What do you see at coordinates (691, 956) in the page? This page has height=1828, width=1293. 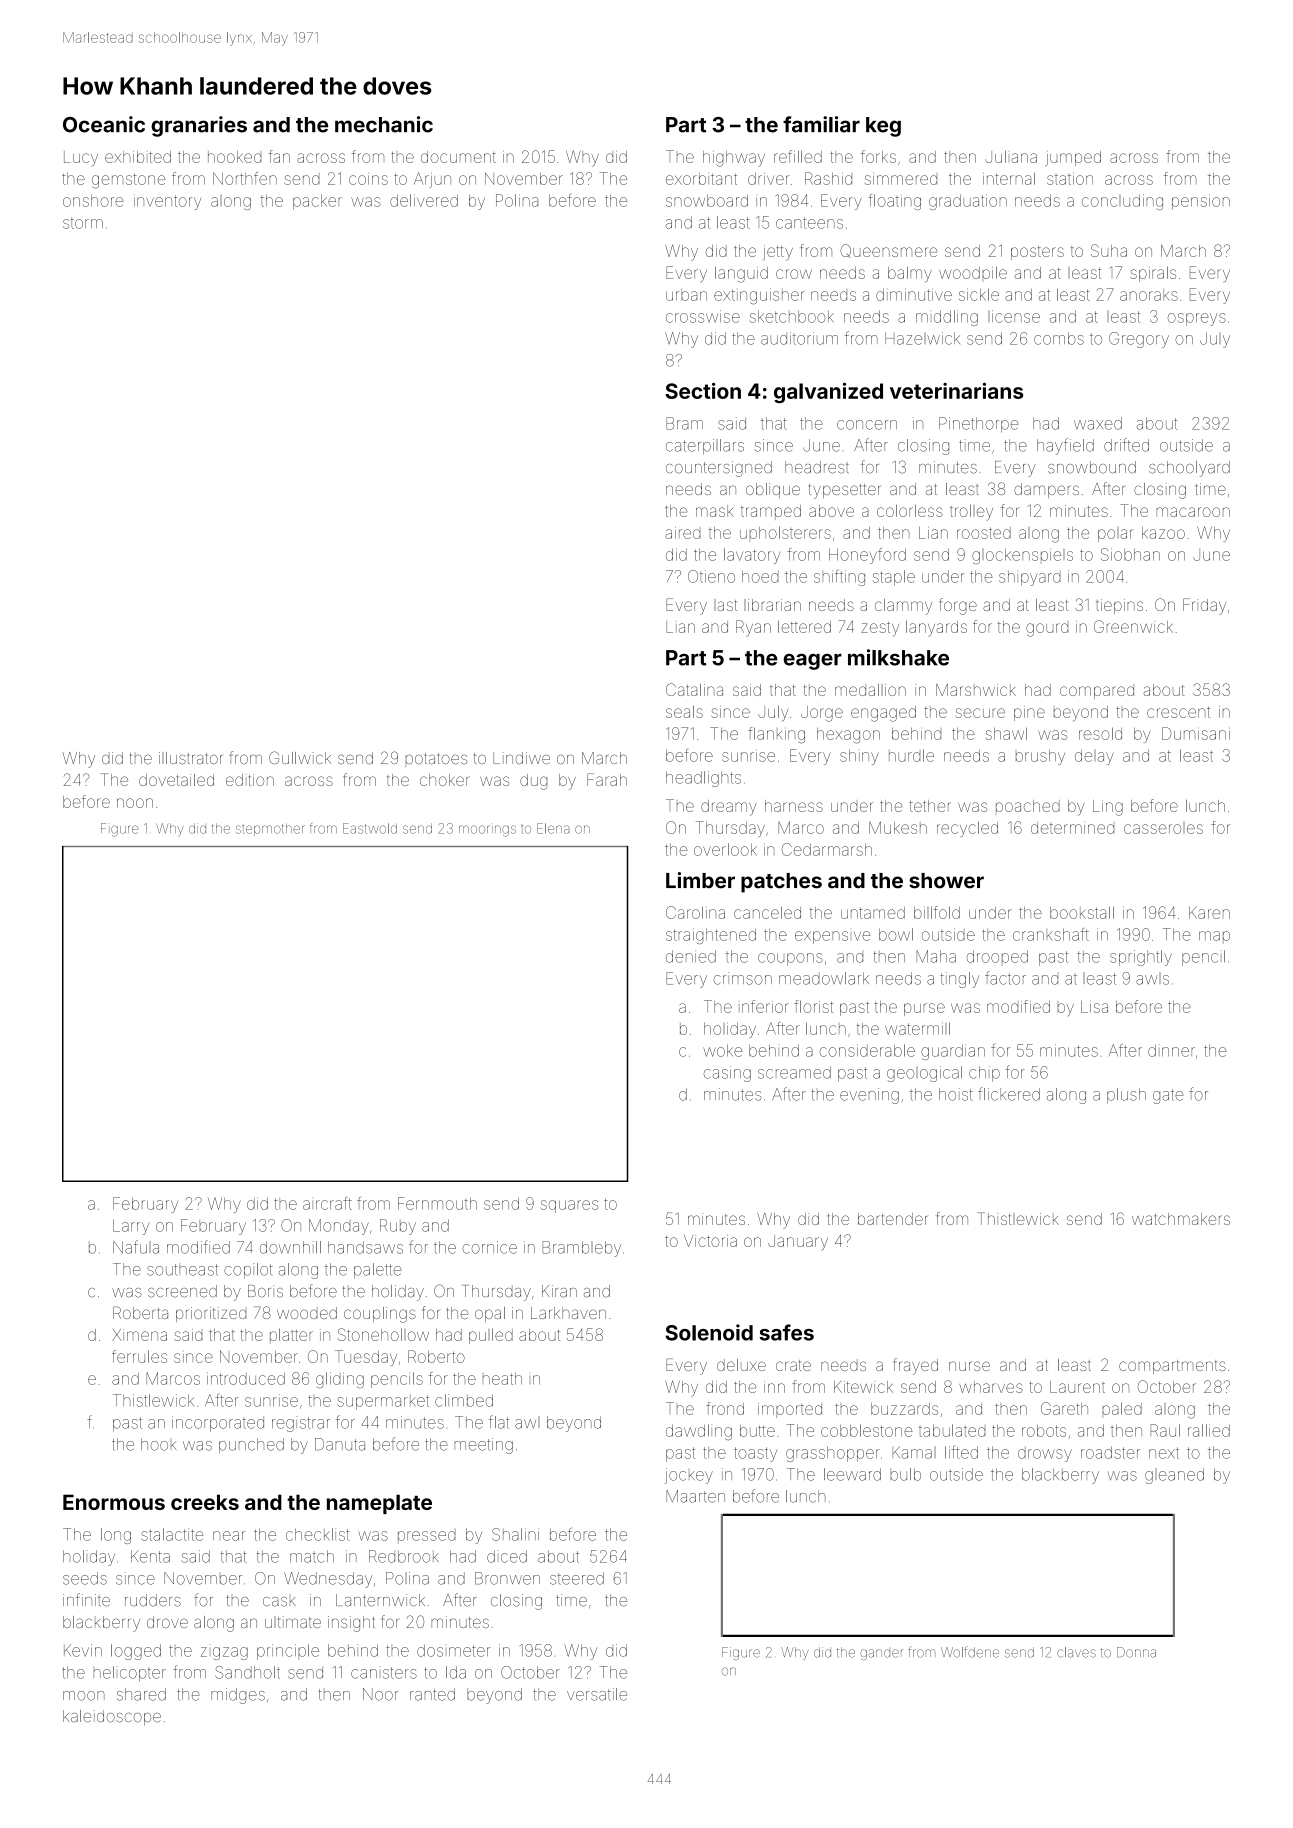 I see `denied` at bounding box center [691, 956].
